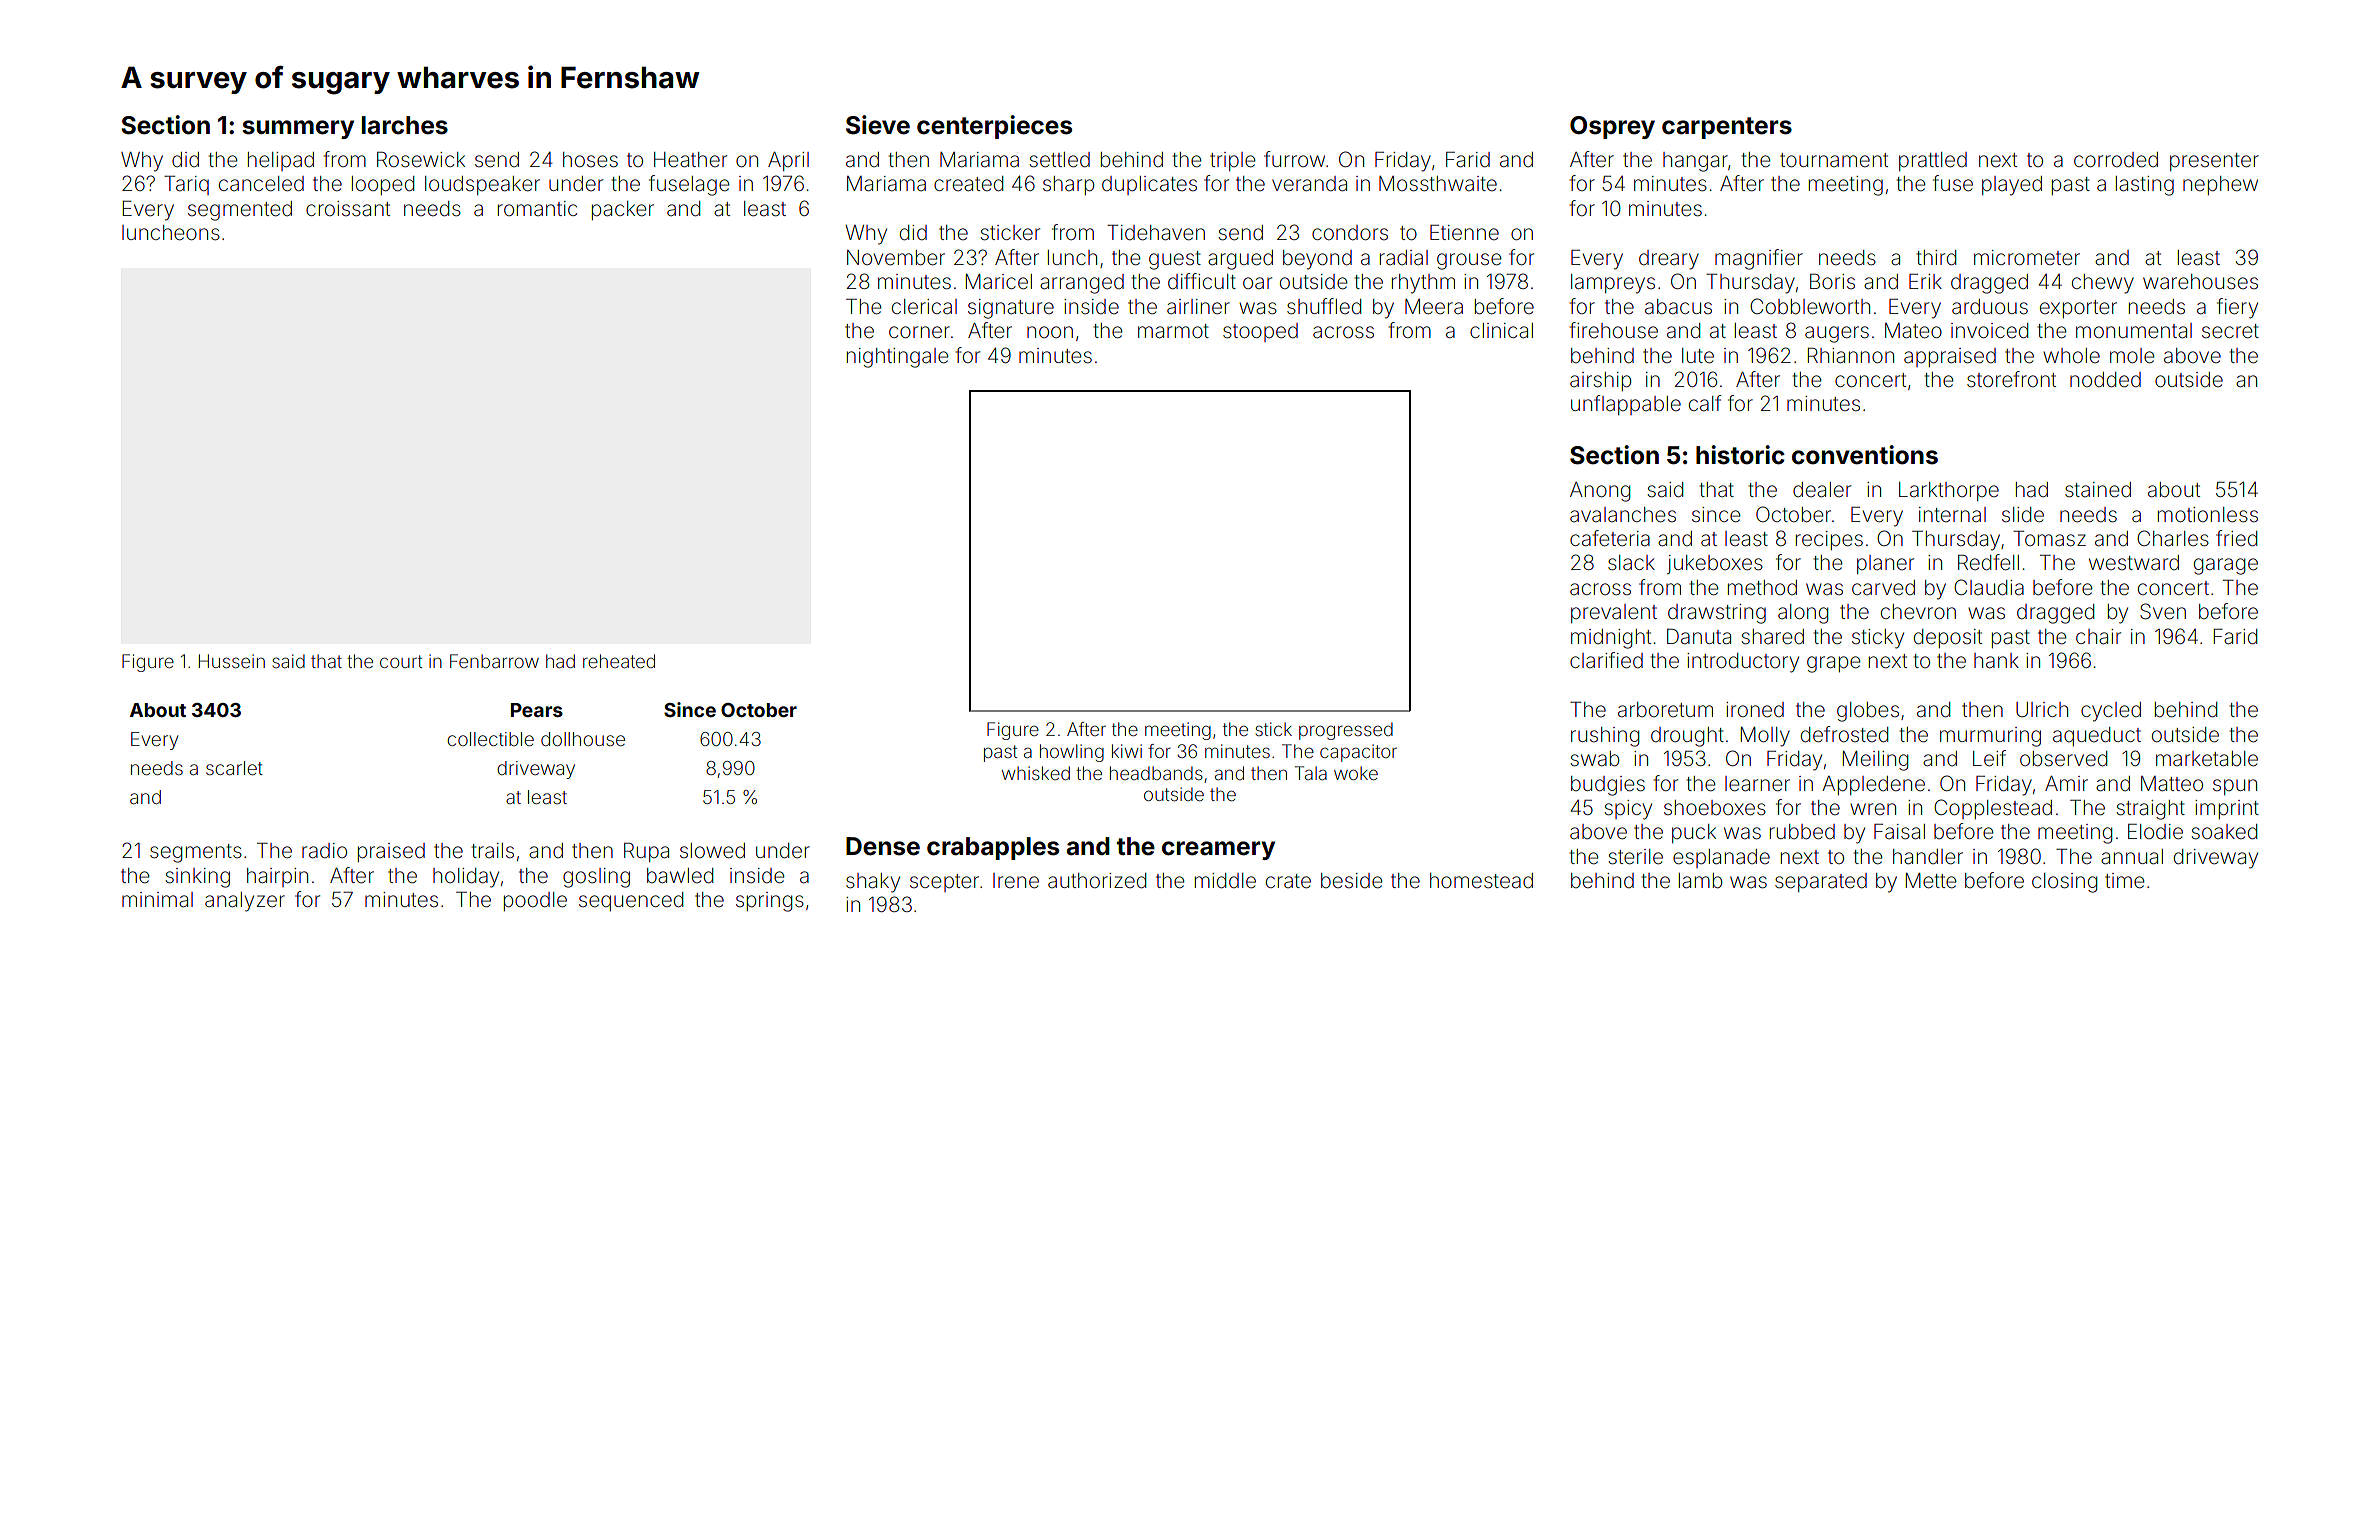 This screenshot has height=1540, width=2380. What do you see at coordinates (405, 125) in the screenshot?
I see `larches` at bounding box center [405, 125].
